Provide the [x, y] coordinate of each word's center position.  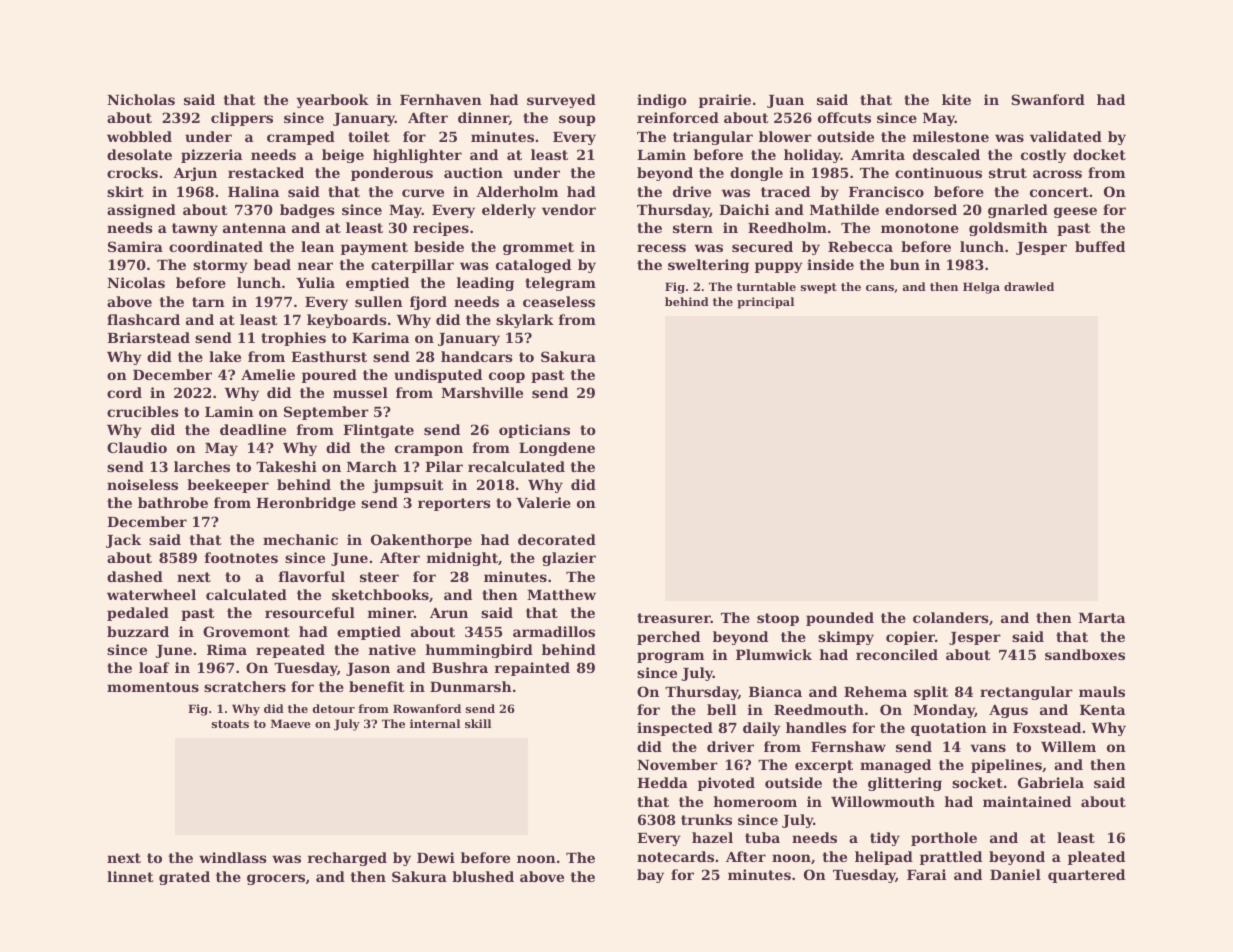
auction [473, 172]
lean [317, 246]
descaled [946, 154]
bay [650, 876]
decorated [557, 539]
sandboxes [1085, 654]
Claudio [137, 447]
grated [184, 878]
